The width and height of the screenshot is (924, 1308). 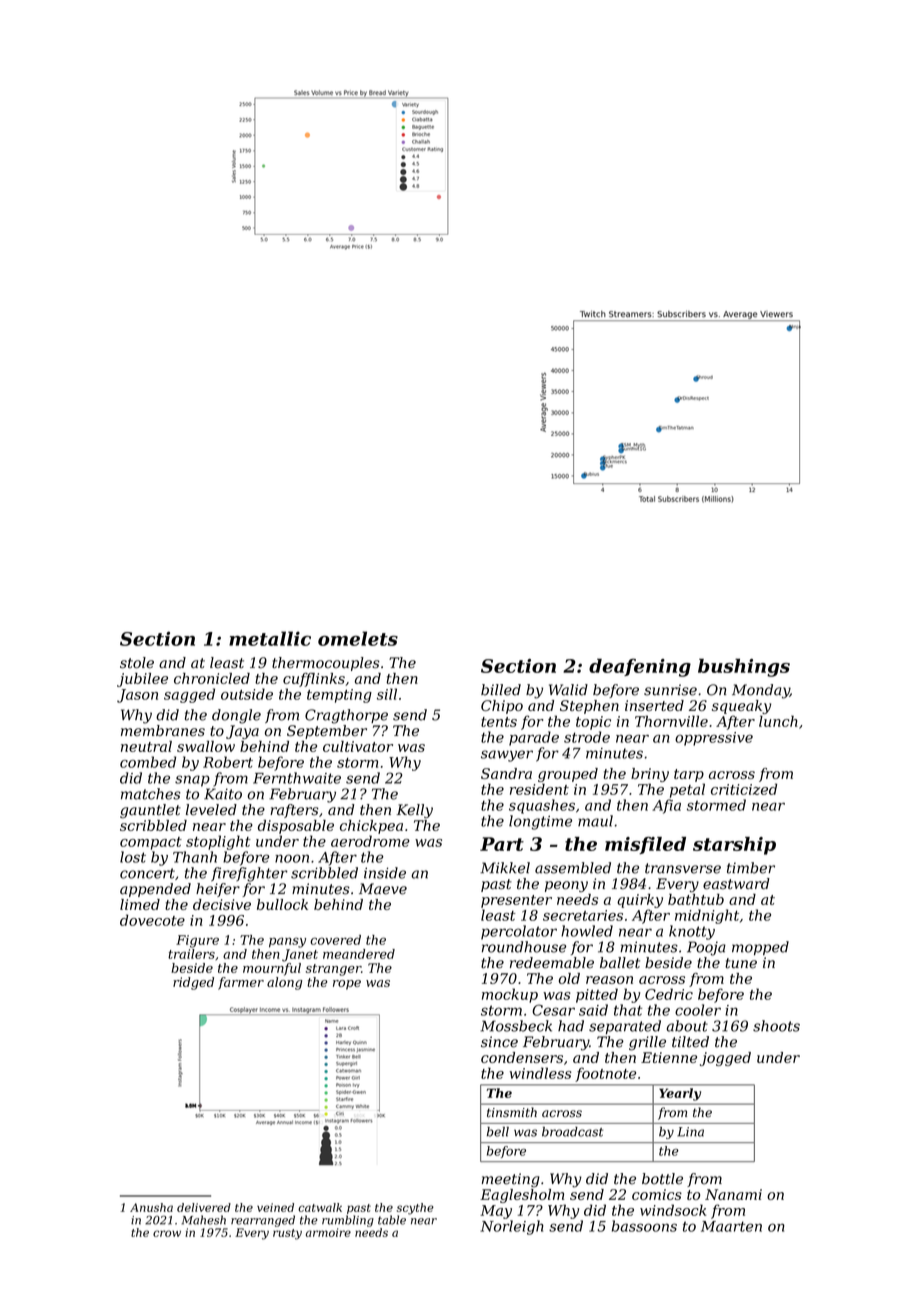 What do you see at coordinates (744, 667) in the screenshot?
I see `bushings` at bounding box center [744, 667].
